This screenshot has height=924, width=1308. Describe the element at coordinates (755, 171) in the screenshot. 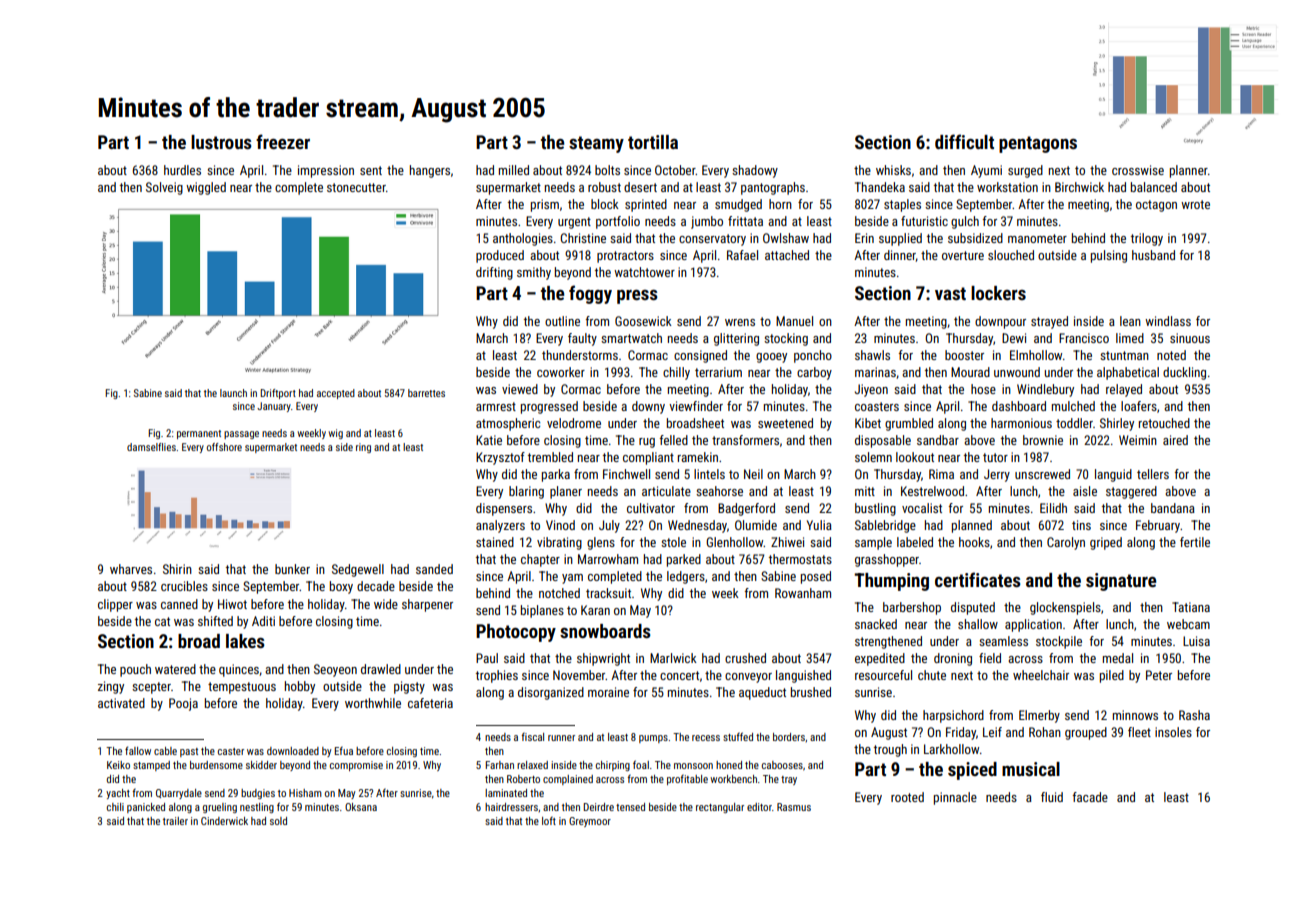

I see `shadowy` at that location.
